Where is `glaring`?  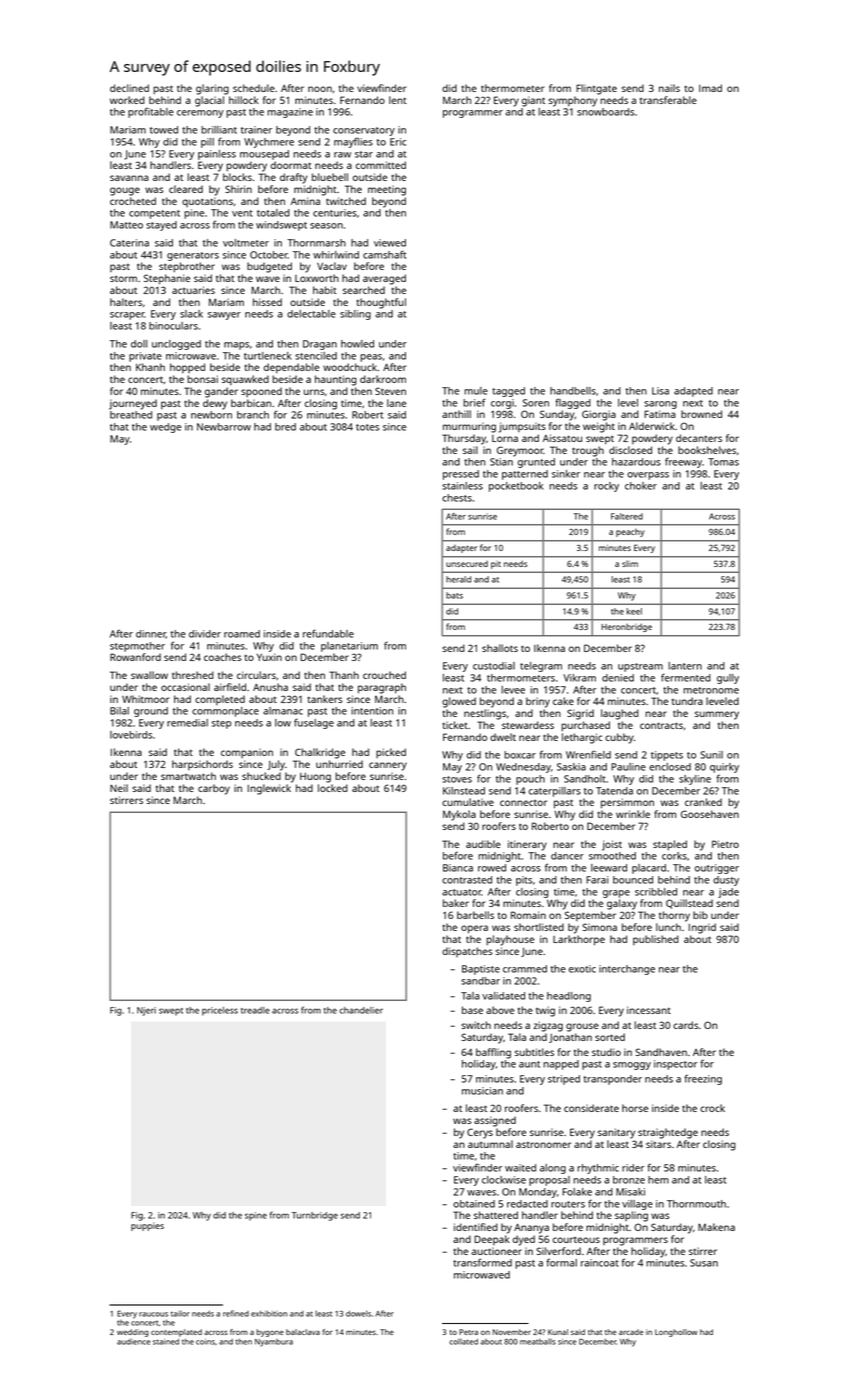 glaring is located at coordinates (212, 89).
